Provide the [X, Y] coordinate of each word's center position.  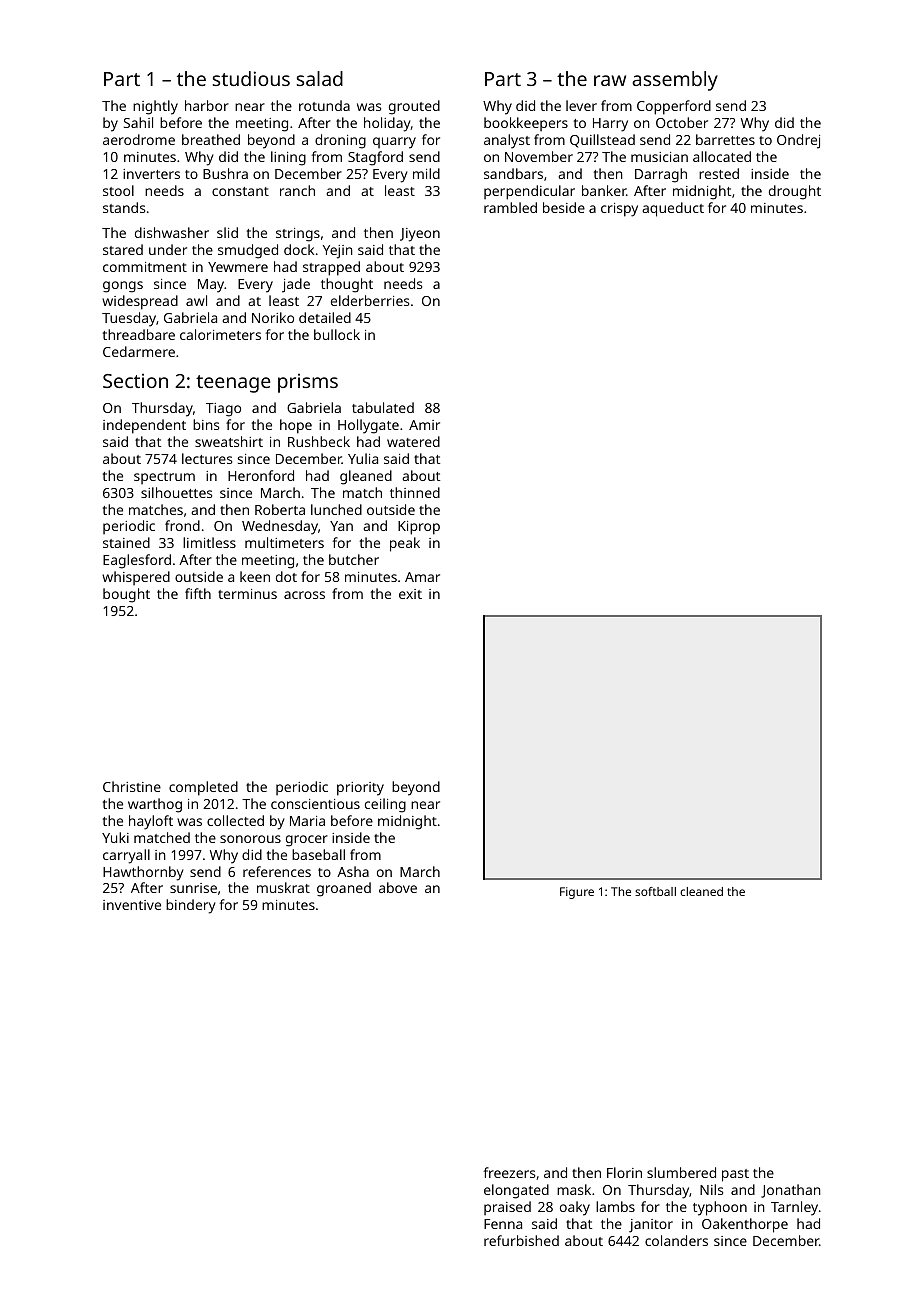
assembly [675, 81]
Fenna [503, 1224]
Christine [132, 786]
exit [410, 594]
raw [610, 80]
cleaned [701, 891]
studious [251, 78]
